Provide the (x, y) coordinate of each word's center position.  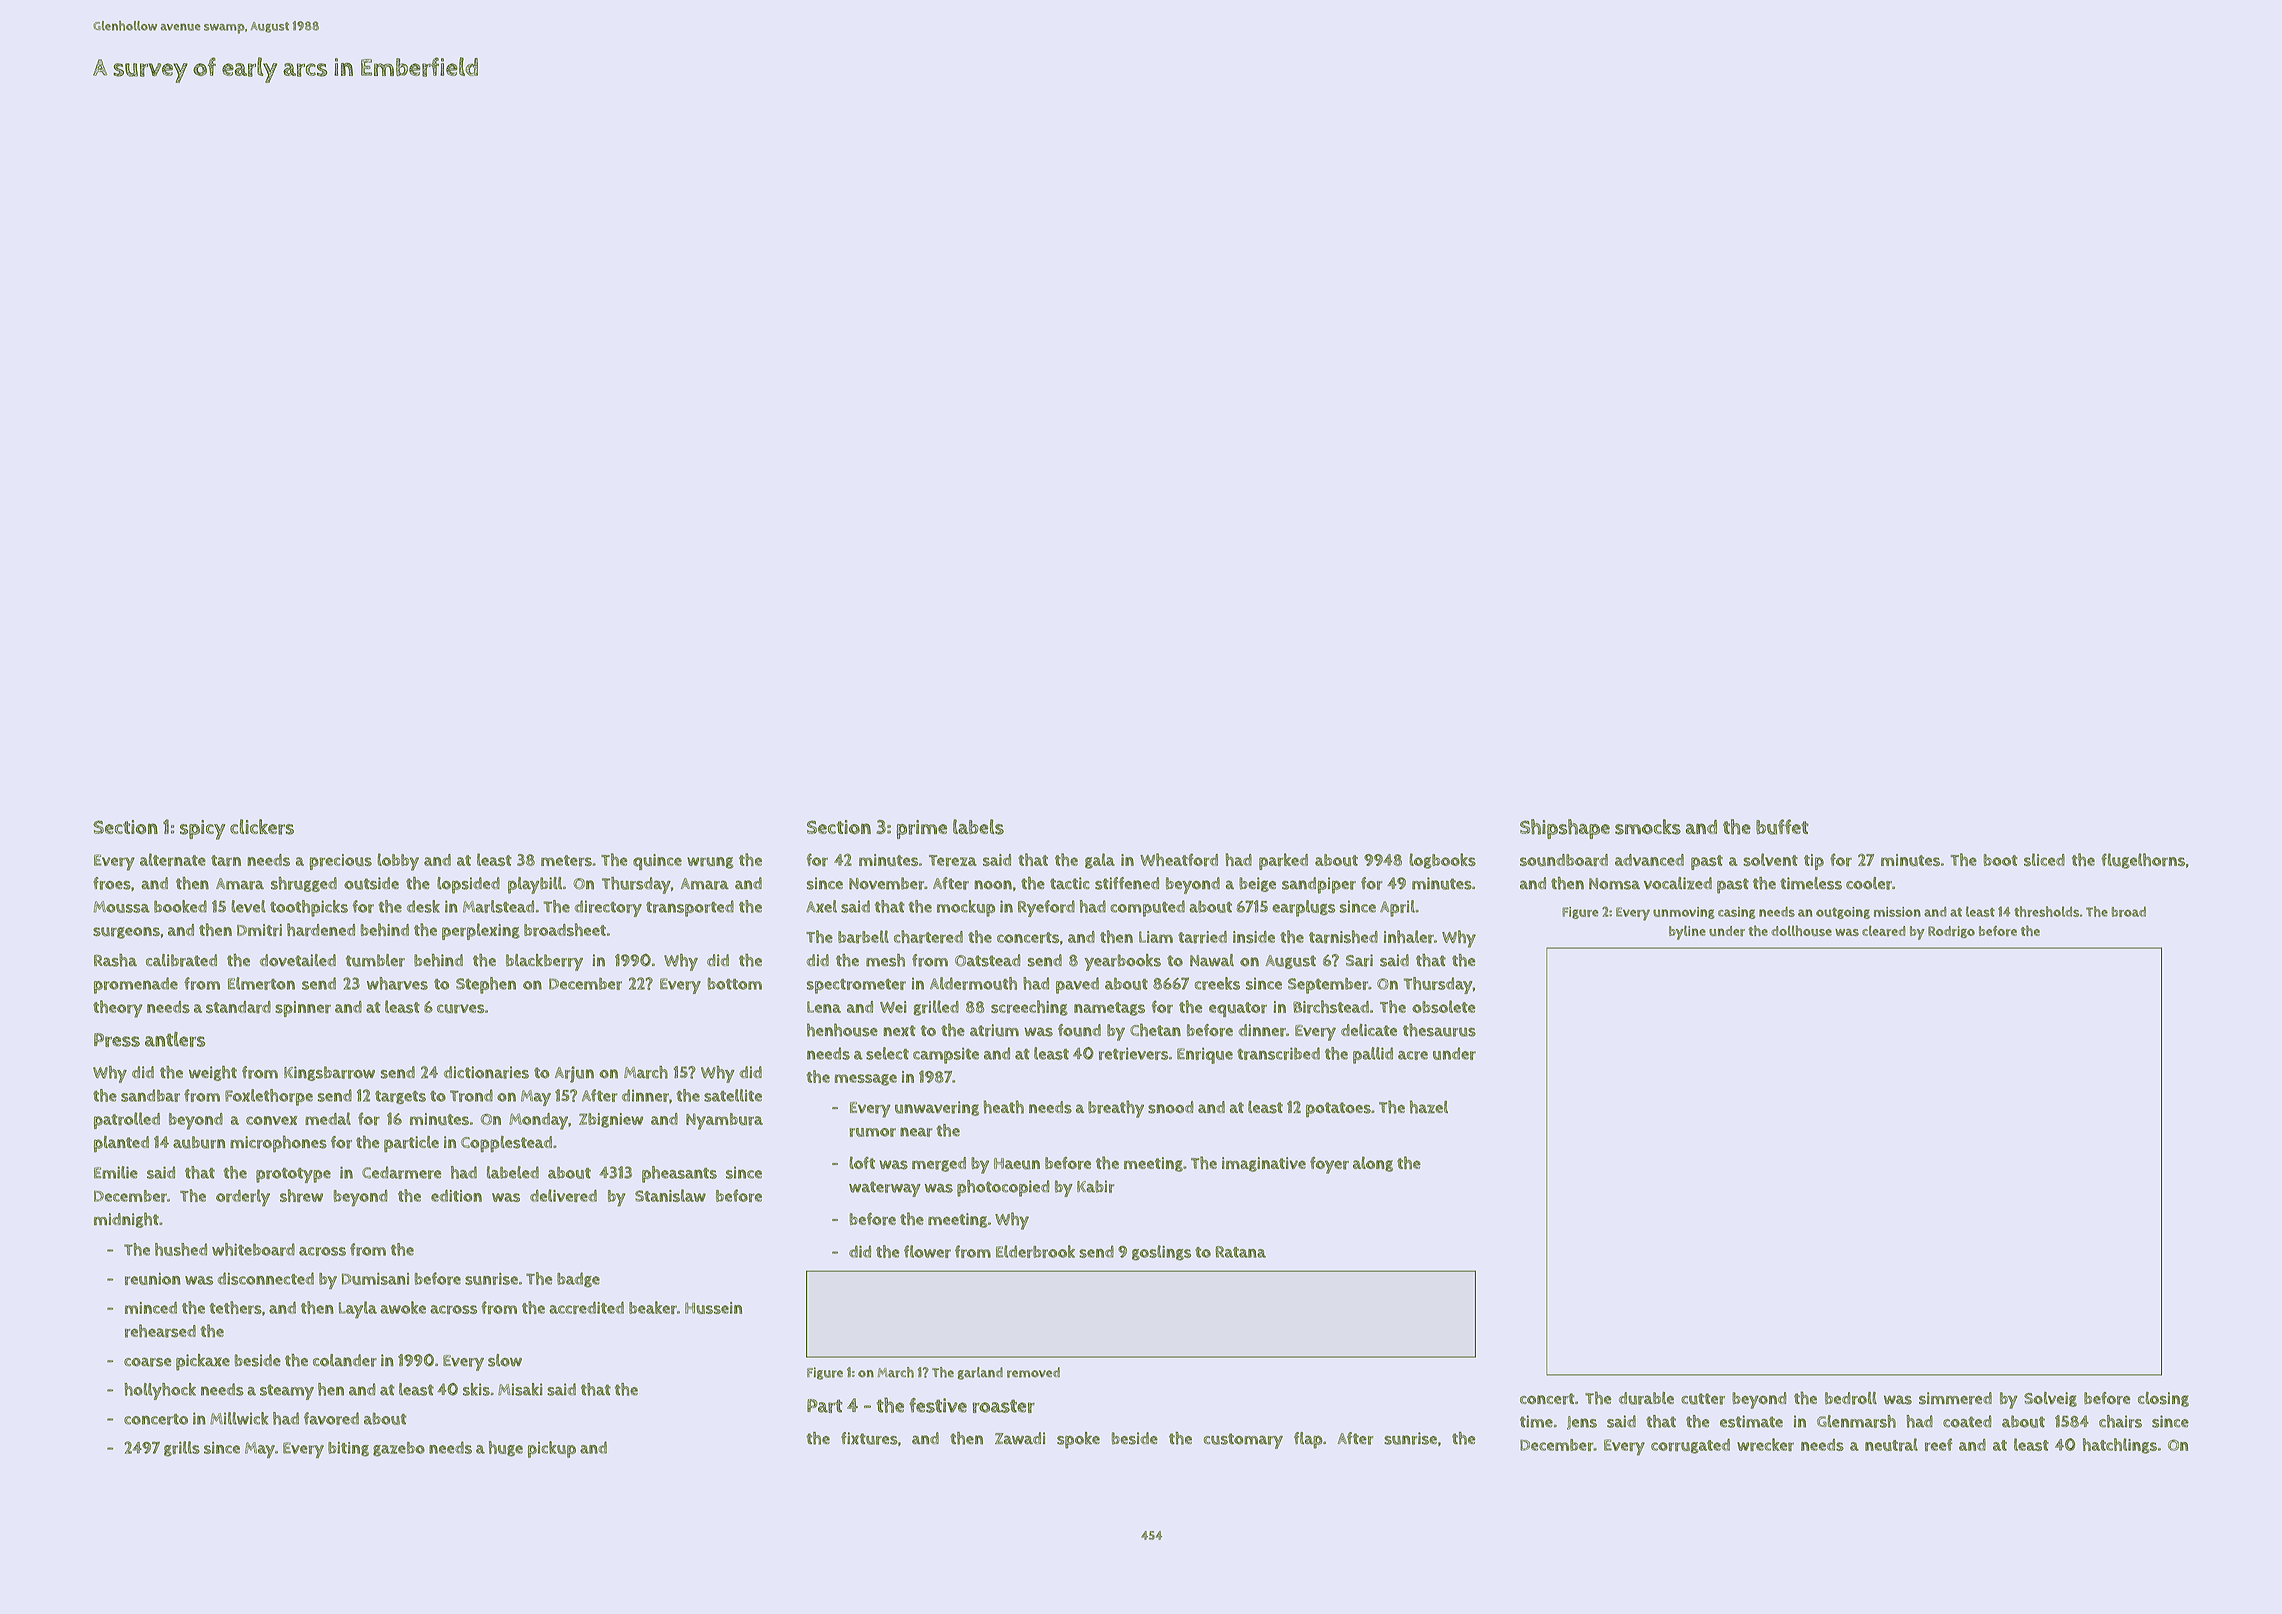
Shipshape (1565, 829)
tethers (236, 1307)
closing (2163, 1399)
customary (1243, 1441)
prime (922, 829)
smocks (1648, 827)
